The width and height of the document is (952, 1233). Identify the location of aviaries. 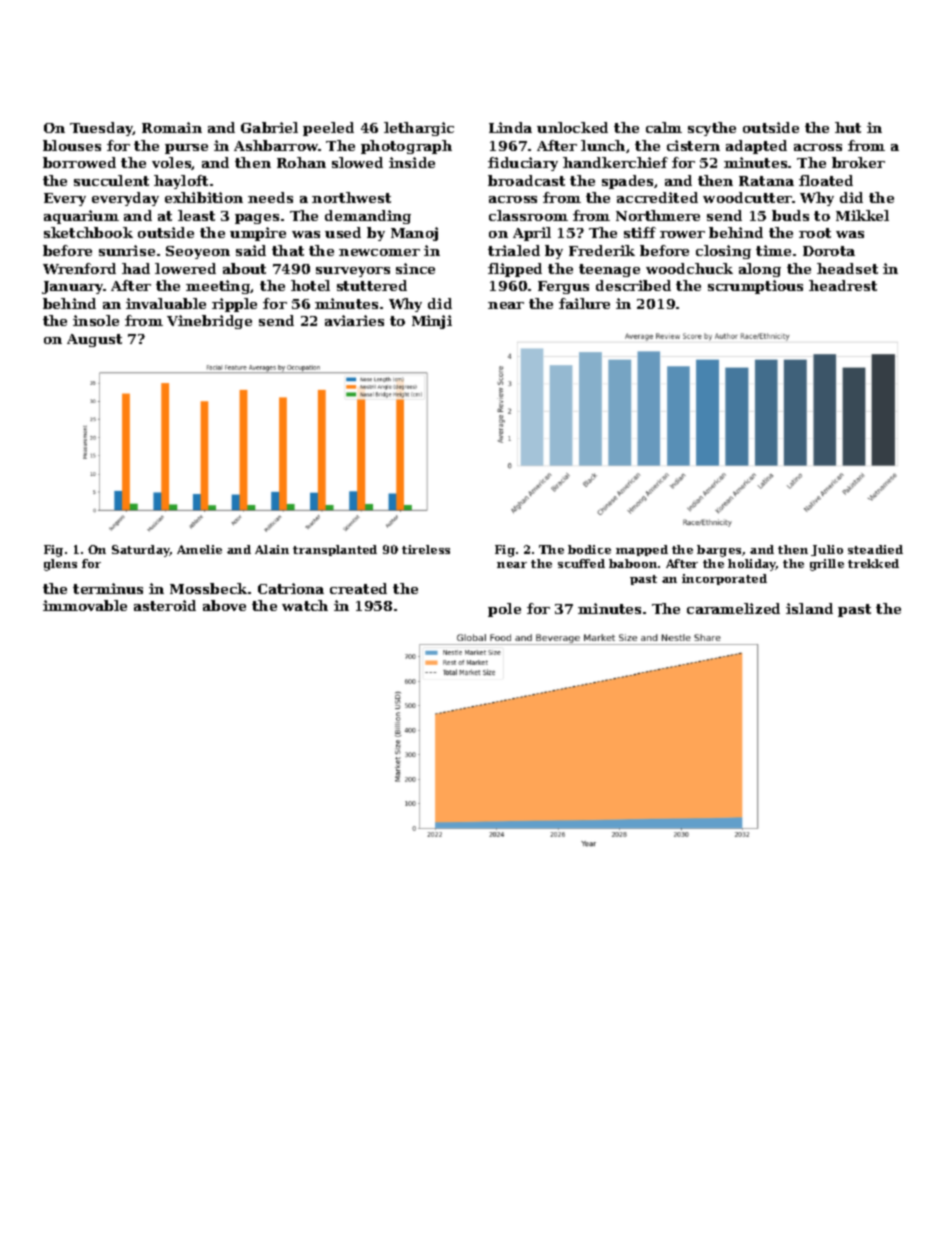
(354, 320).
